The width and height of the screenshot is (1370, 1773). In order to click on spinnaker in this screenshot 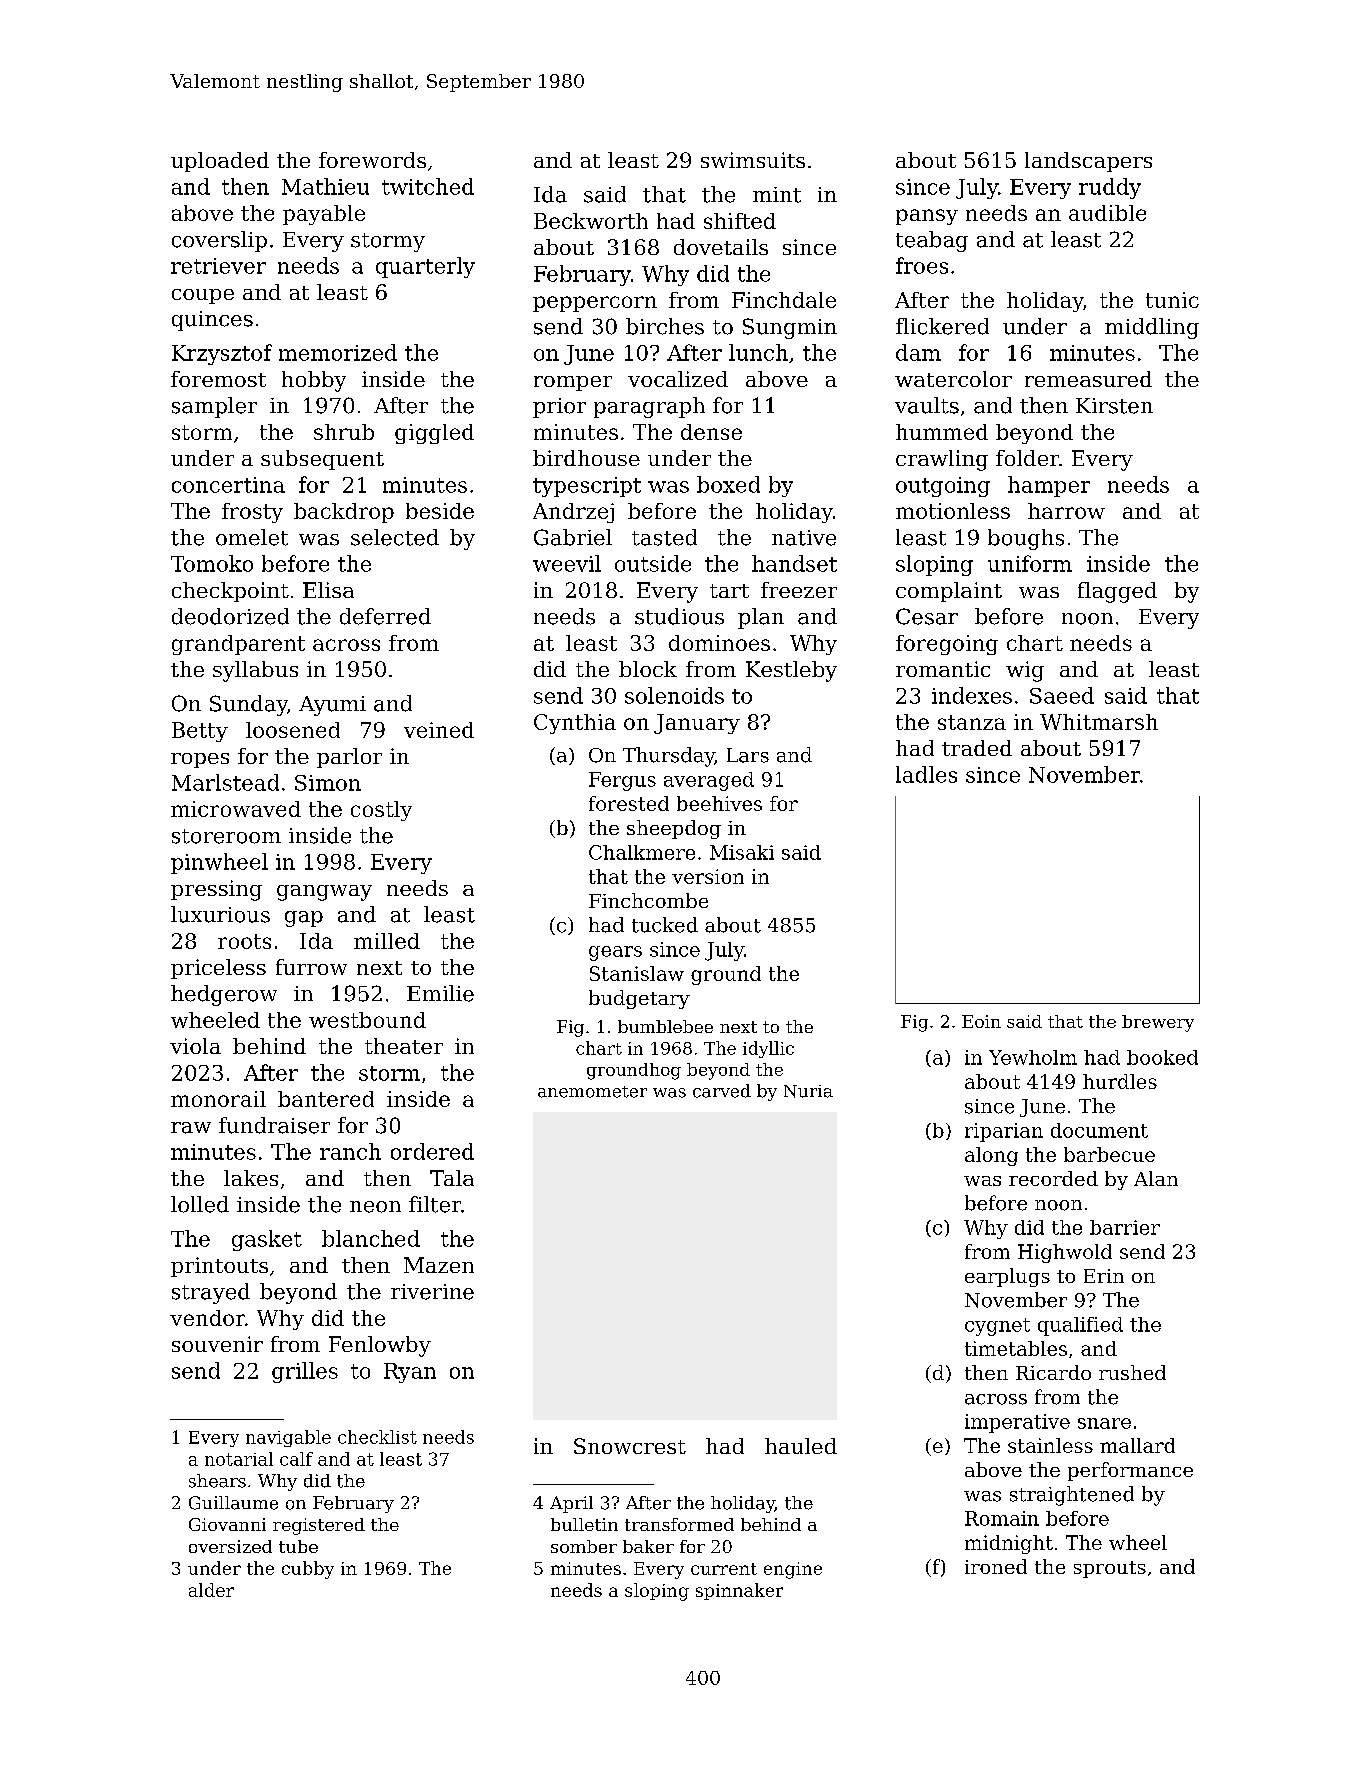, I will do `click(739, 1591)`.
